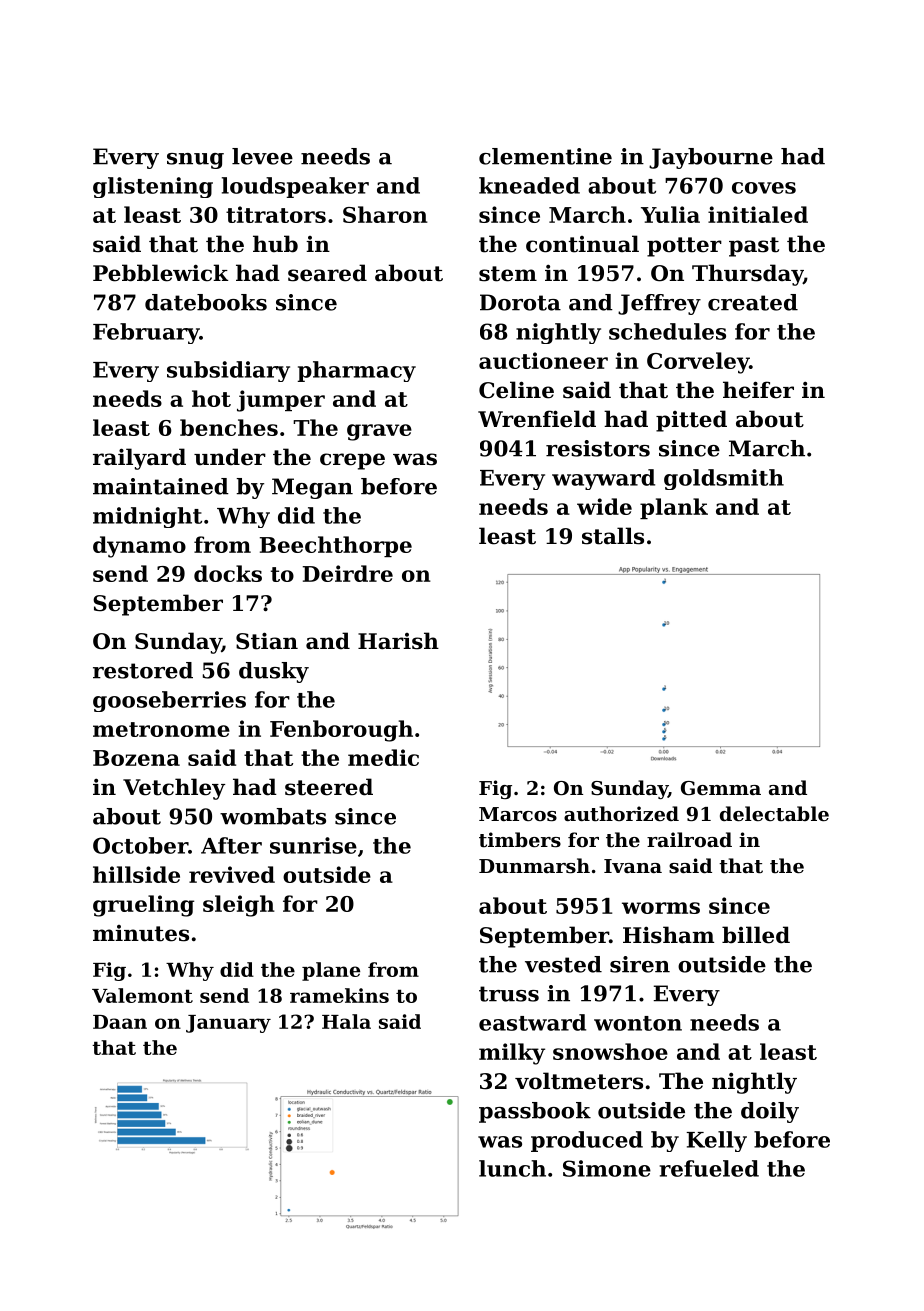 This page has width=924, height=1311. I want to click on Daan, so click(120, 1022).
